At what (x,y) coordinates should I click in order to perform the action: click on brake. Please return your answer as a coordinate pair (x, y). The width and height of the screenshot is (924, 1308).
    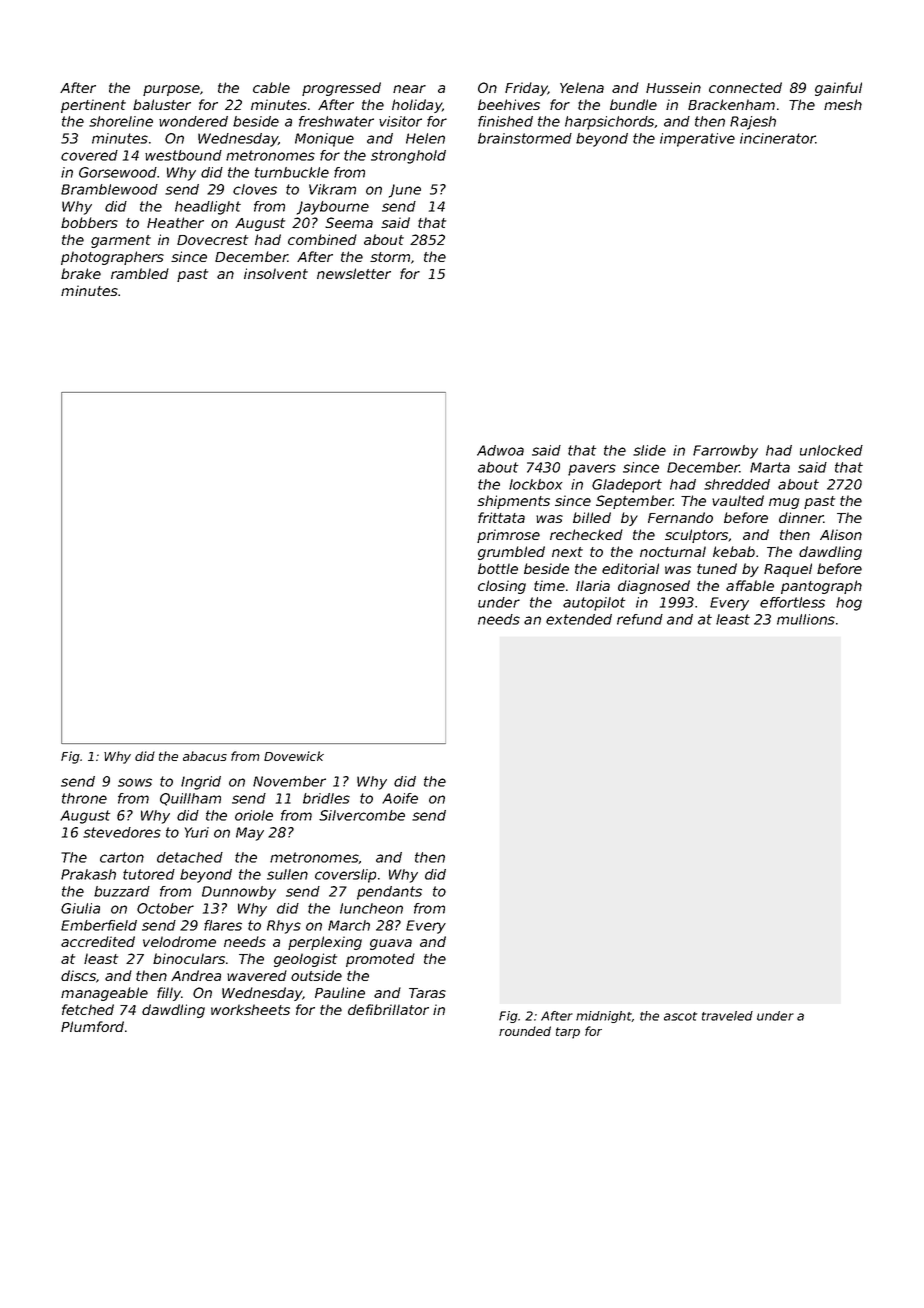
    Looking at the image, I should click on (81, 273).
